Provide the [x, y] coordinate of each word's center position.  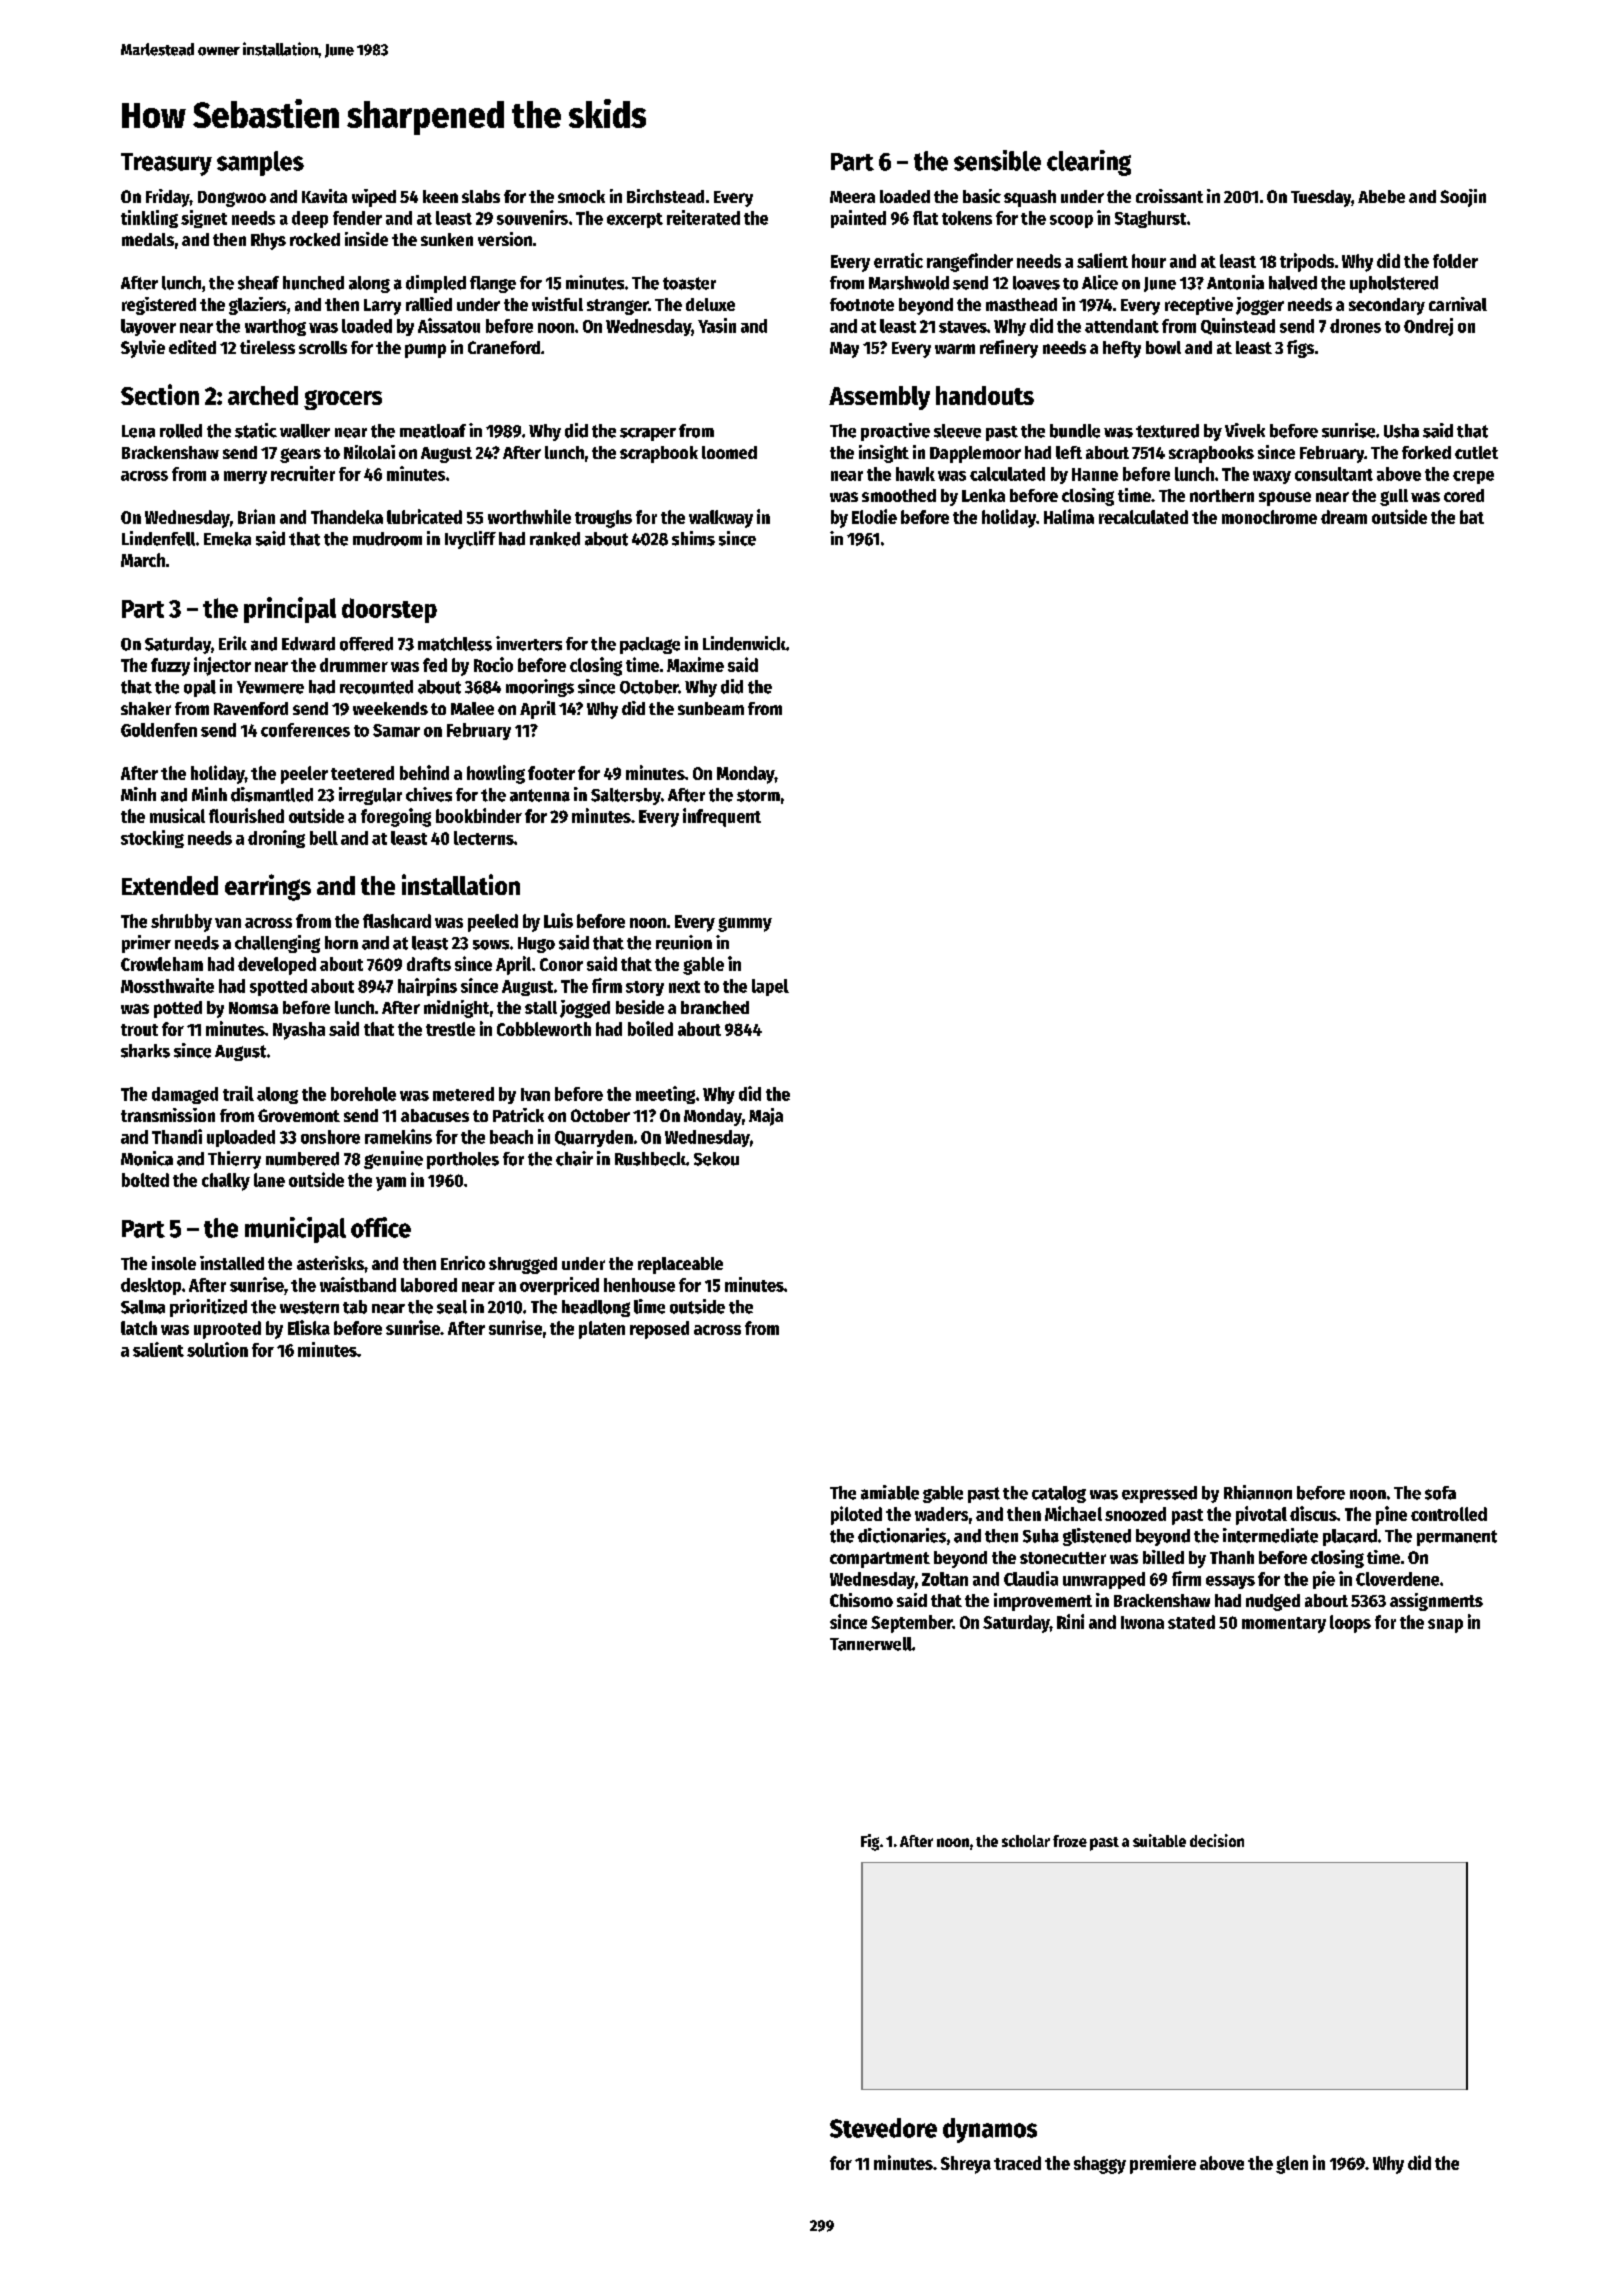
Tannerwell [871, 1644]
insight [884, 454]
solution [217, 1349]
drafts [429, 964]
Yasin [717, 325]
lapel [770, 987]
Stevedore [883, 2128]
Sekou [716, 1159]
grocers [343, 400]
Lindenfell [158, 538]
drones [1355, 326]
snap [1445, 1626]
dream [1344, 517]
